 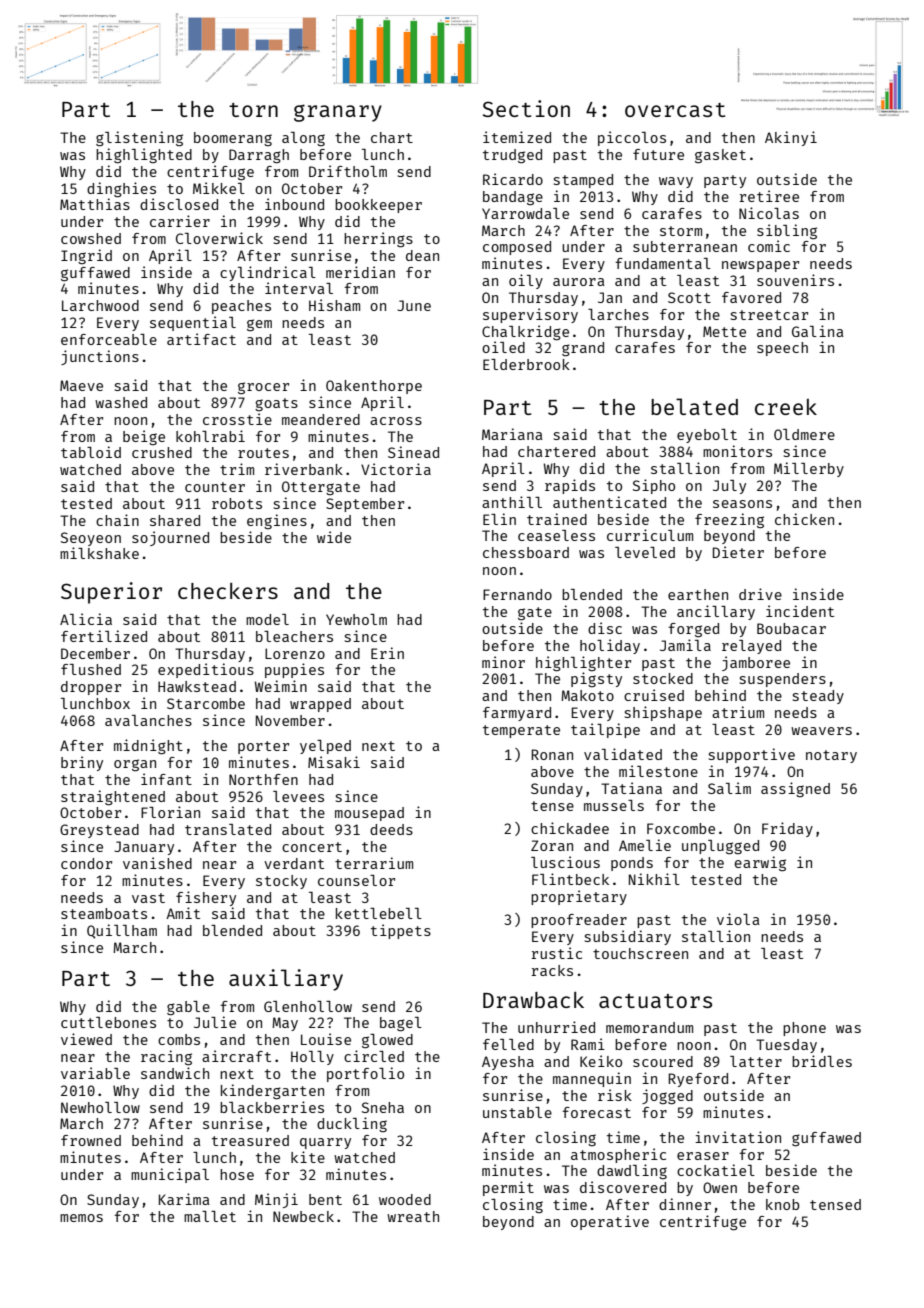 What do you see at coordinates (348, 171) in the screenshot?
I see `Driftholm` at bounding box center [348, 171].
